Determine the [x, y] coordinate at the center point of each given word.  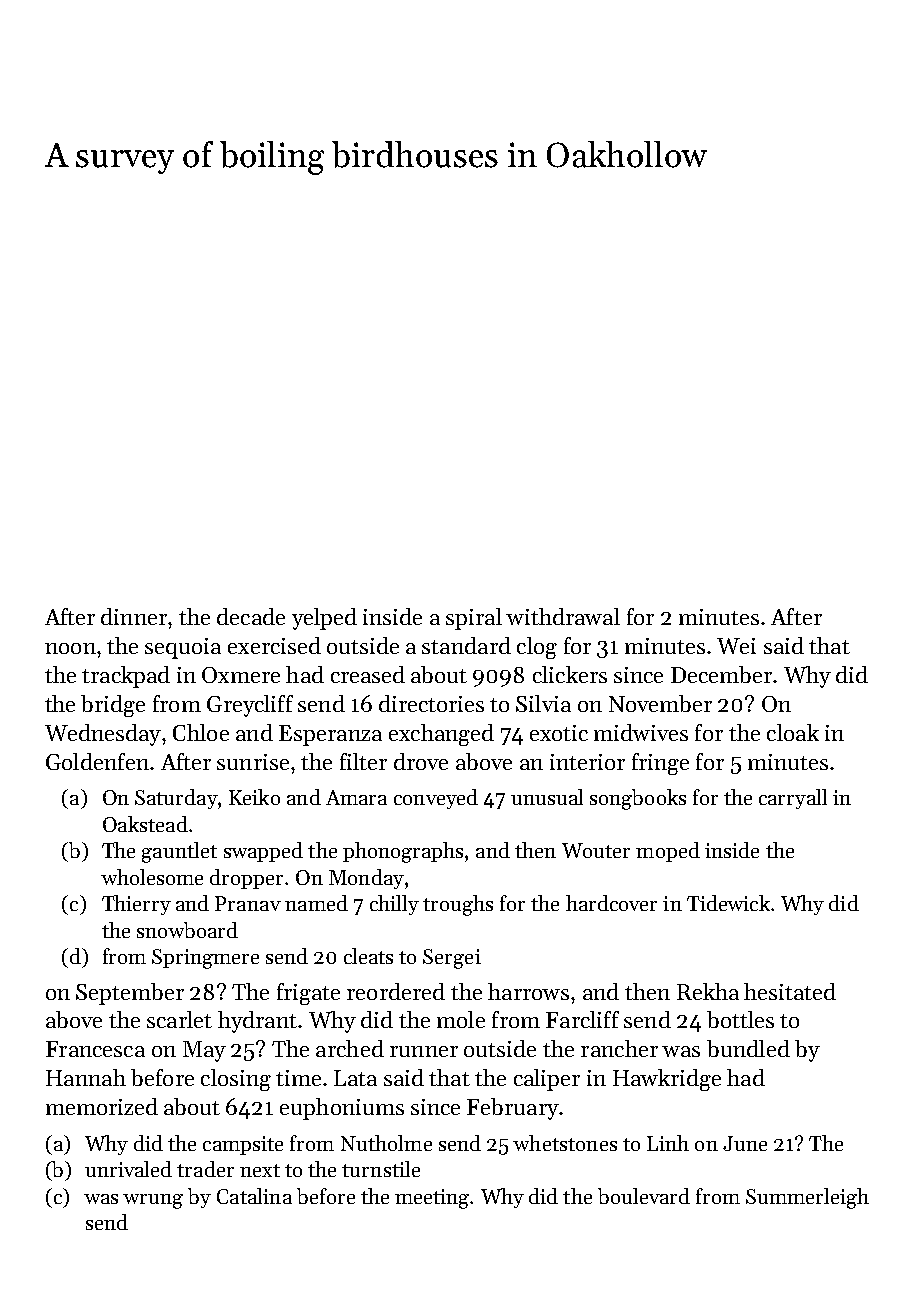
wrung [153, 1201]
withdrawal [563, 616]
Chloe [201, 732]
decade [251, 616]
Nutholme [386, 1143]
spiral [474, 619]
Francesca [95, 1049]
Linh [668, 1143]
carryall [793, 799]
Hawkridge [667, 1080]
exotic [559, 733]
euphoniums [342, 1109]
